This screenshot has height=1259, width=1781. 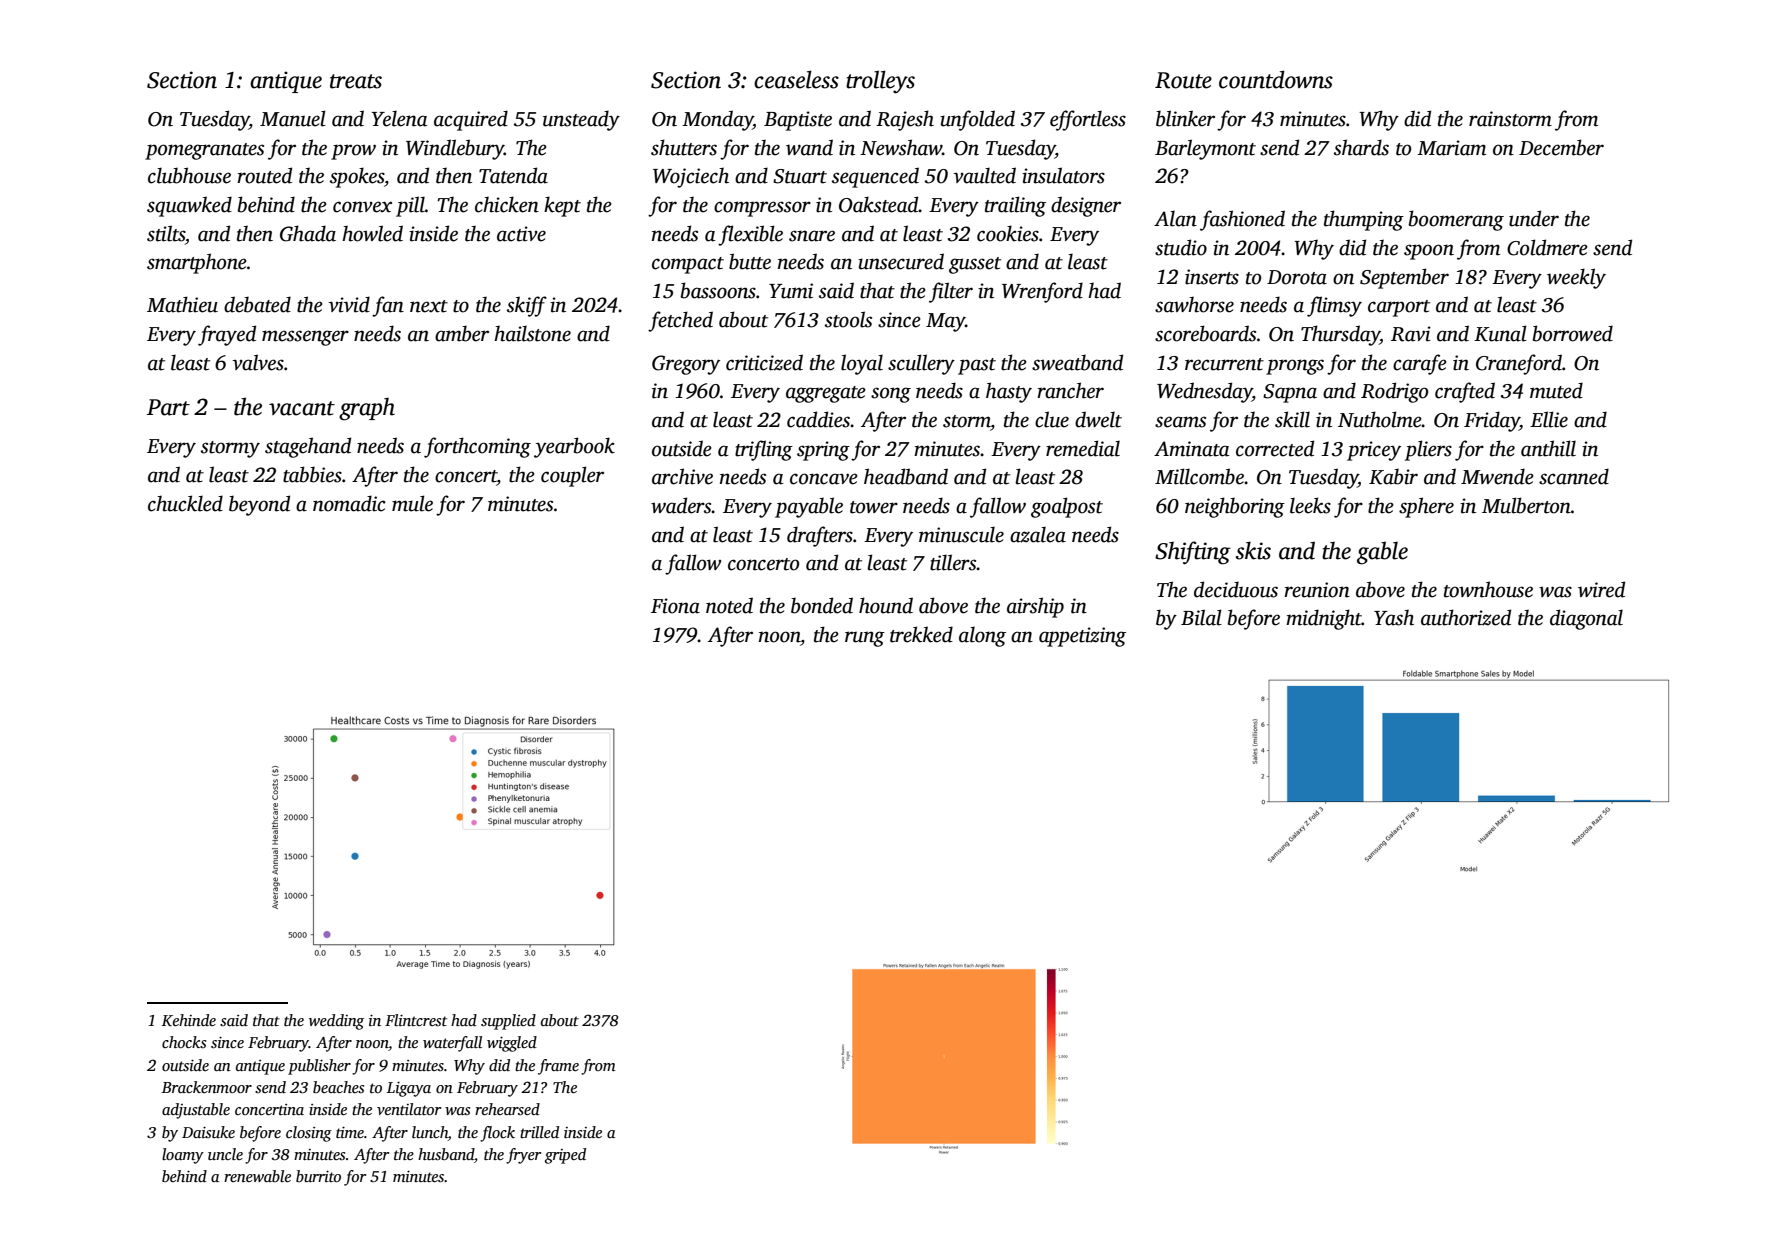 What do you see at coordinates (565, 1156) in the screenshot?
I see `griped` at bounding box center [565, 1156].
